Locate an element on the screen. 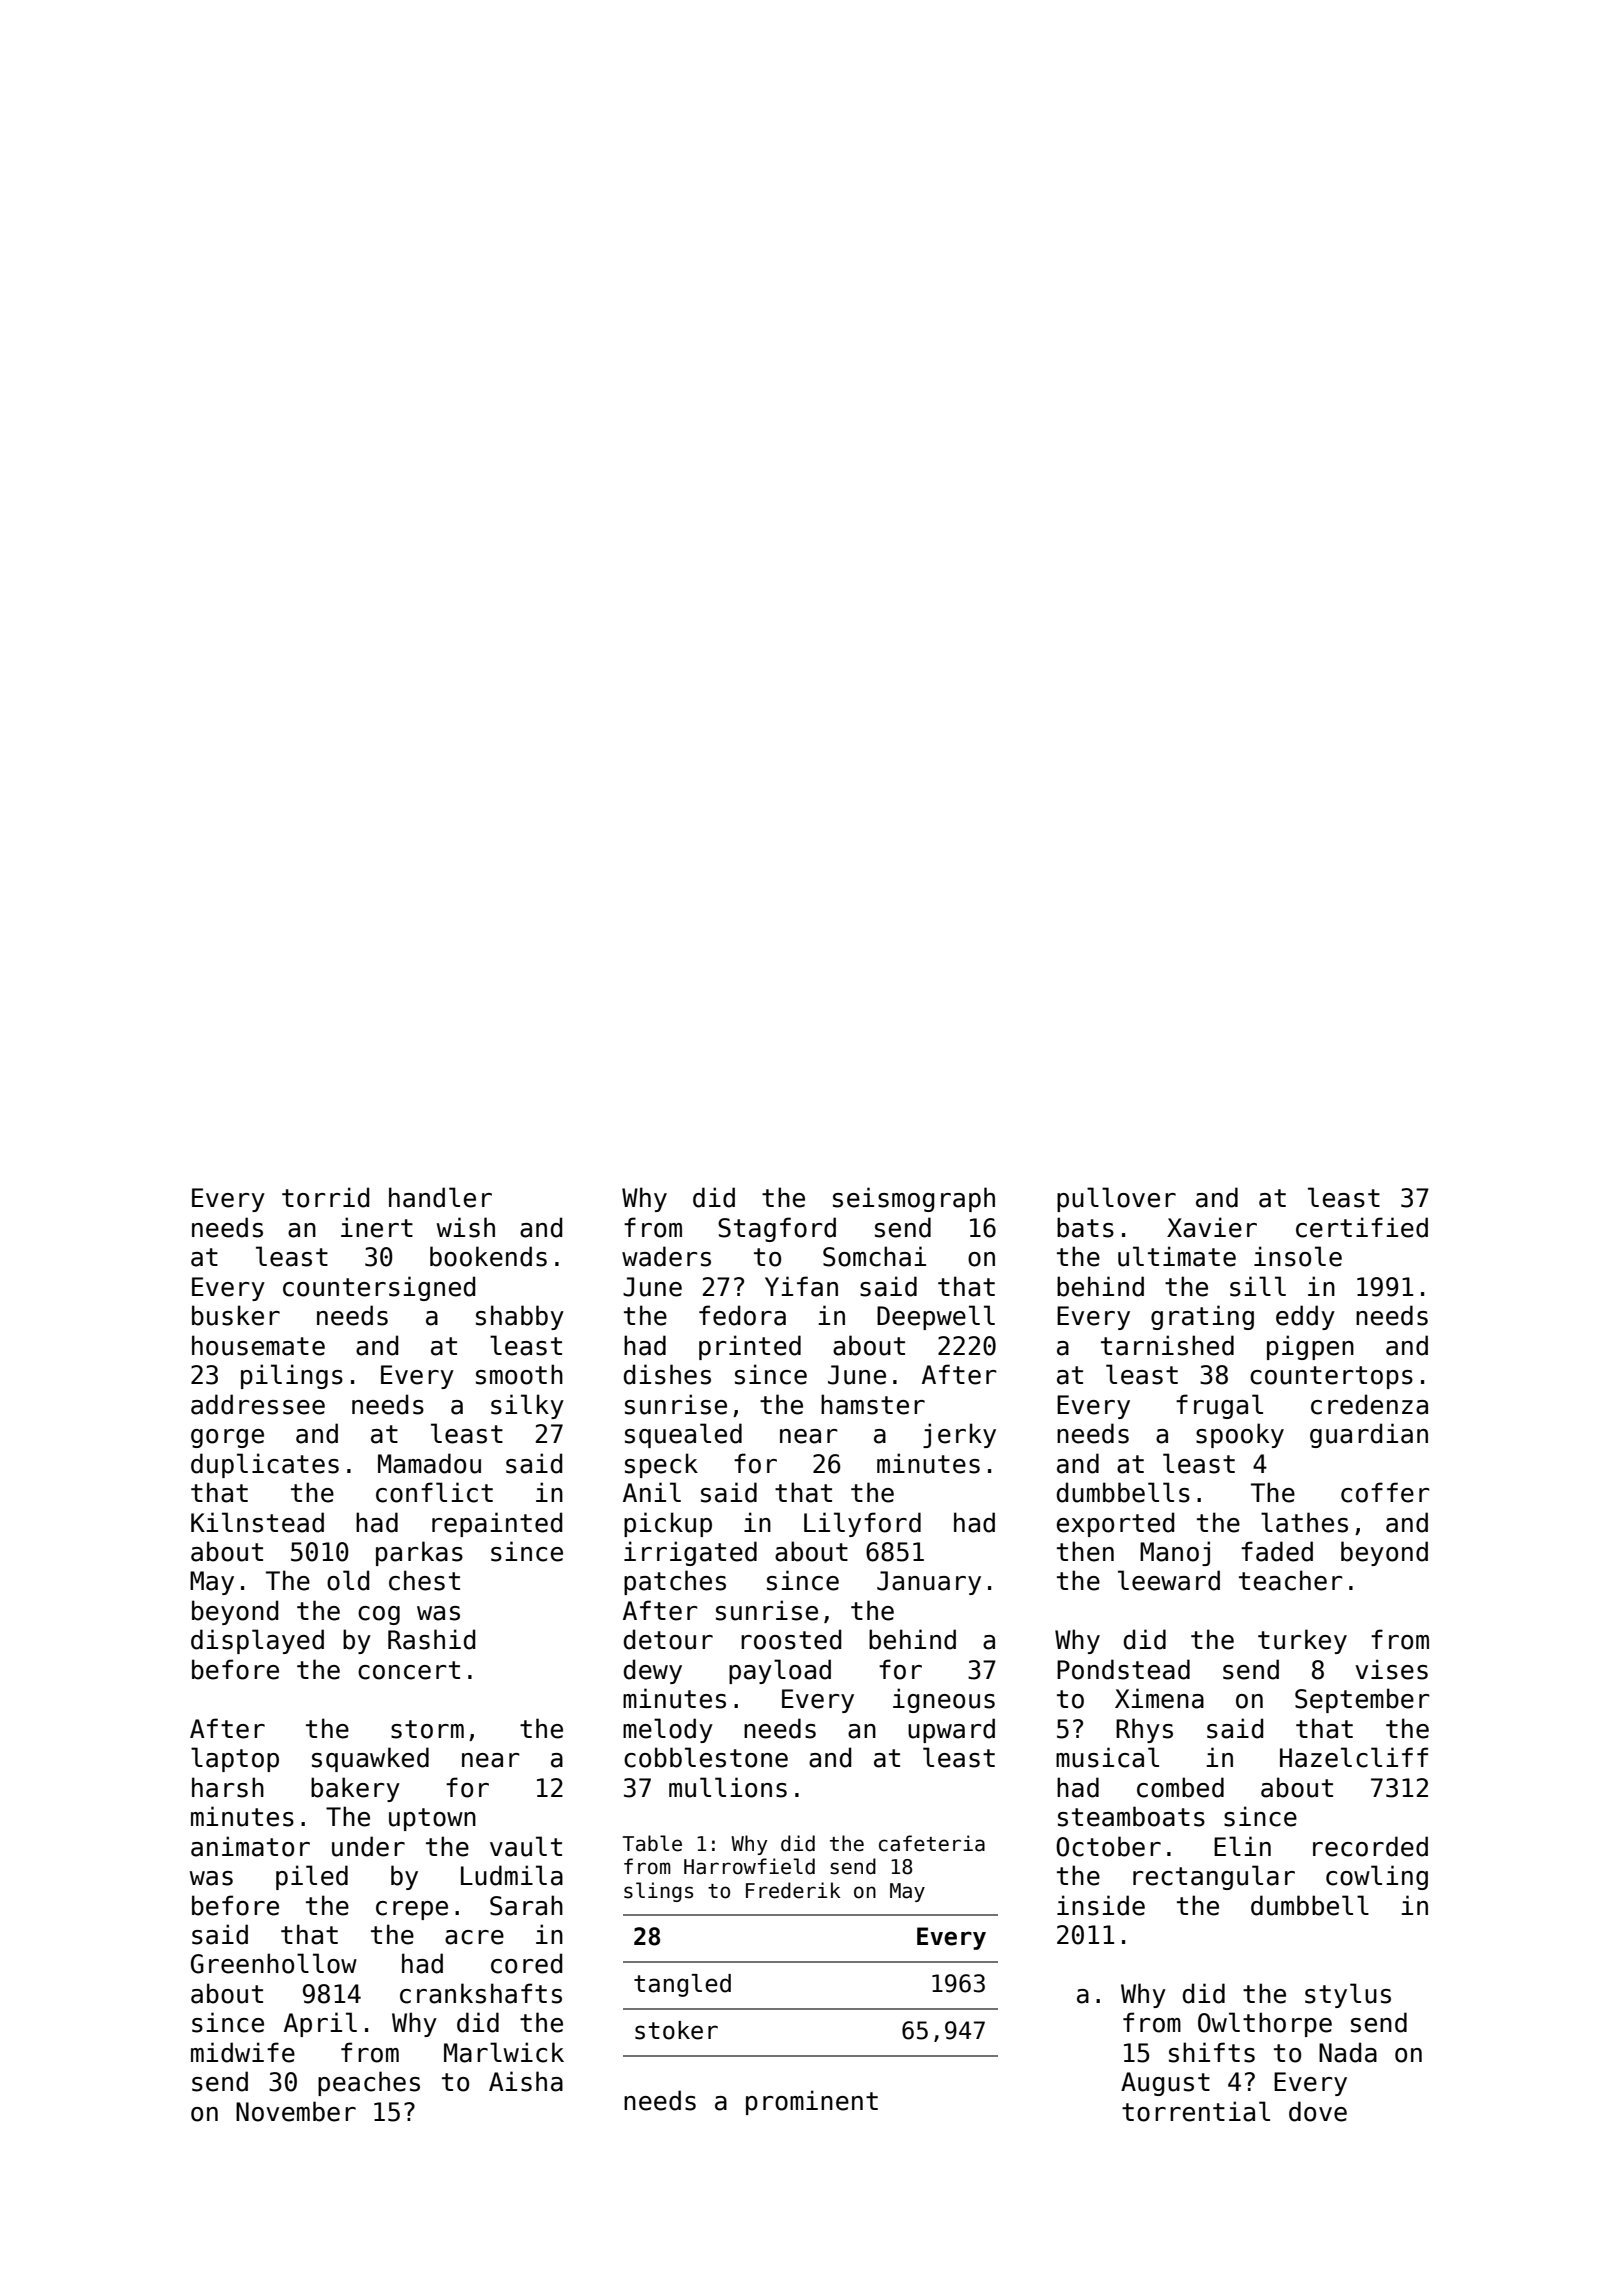 Image resolution: width=1620 pixels, height=2292 pixels. cored is located at coordinates (526, 1963).
